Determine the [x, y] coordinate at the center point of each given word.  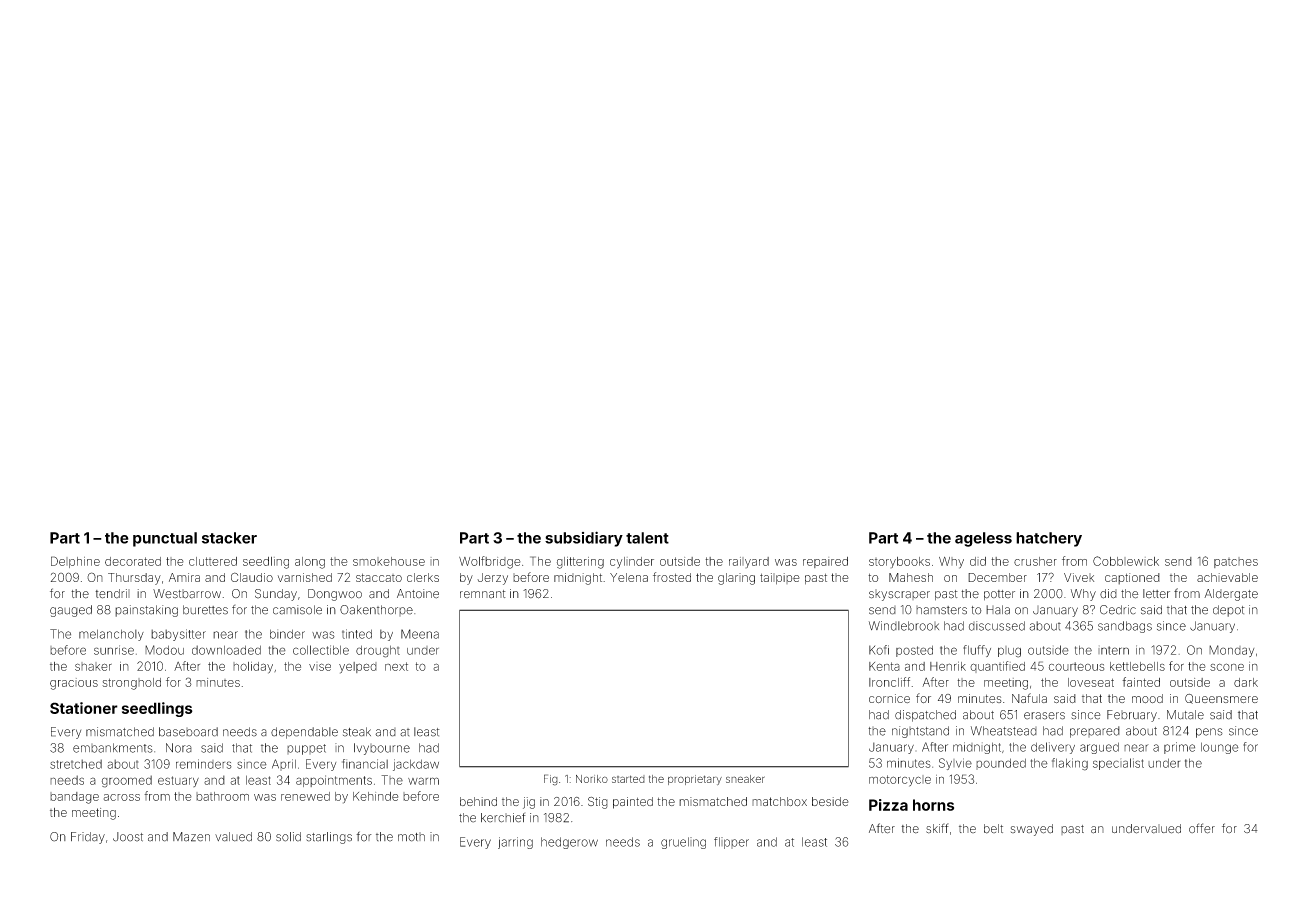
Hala [998, 610]
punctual [165, 539]
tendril [112, 594]
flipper [731, 843]
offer [1202, 828]
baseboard [188, 732]
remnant [483, 594]
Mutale [1185, 715]
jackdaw [416, 765]
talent [647, 538]
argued [1099, 748]
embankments [113, 748]
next [396, 666]
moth [411, 837]
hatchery [1049, 539]
